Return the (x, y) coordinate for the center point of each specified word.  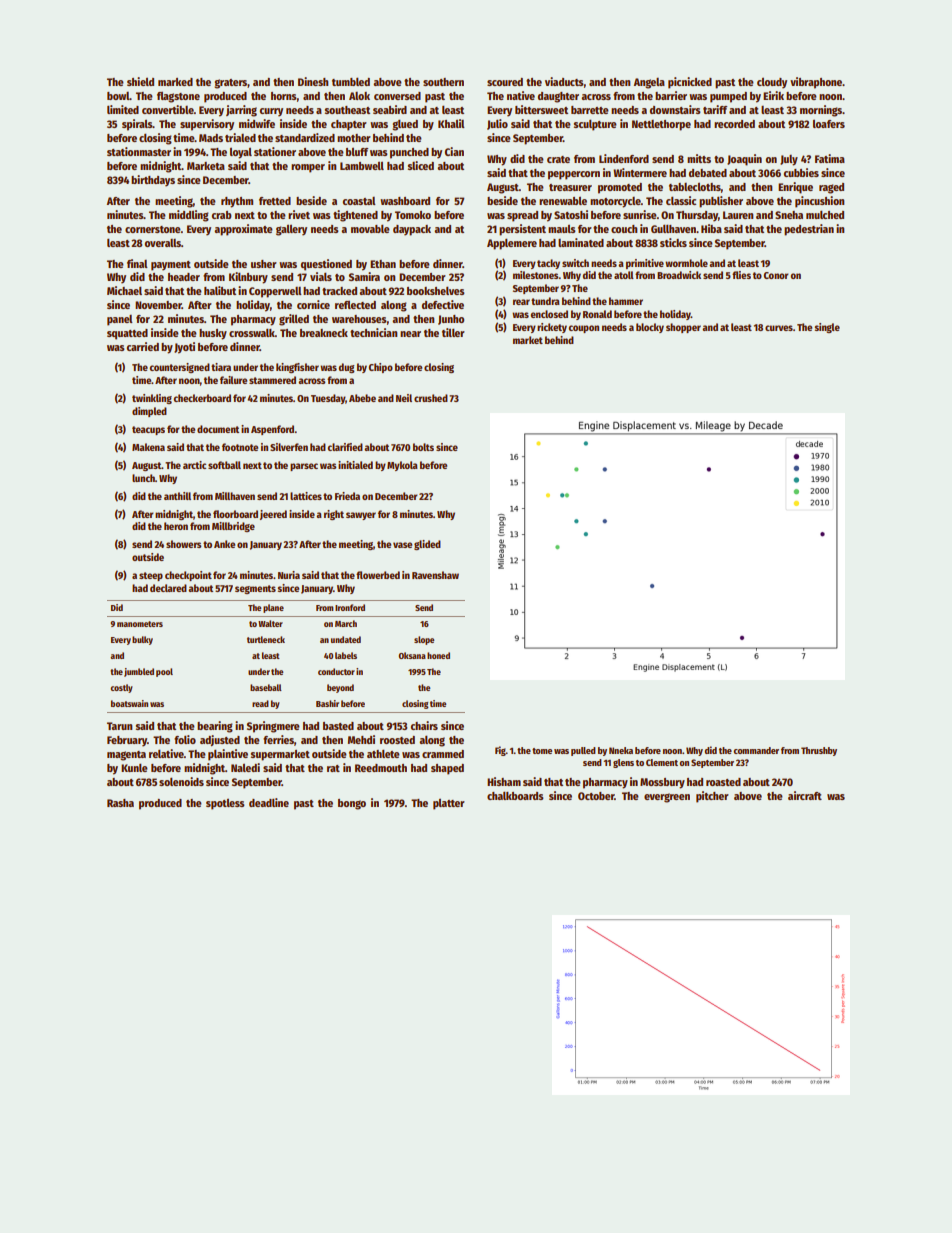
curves (779, 328)
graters (231, 84)
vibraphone (816, 83)
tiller (453, 332)
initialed (355, 465)
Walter (270, 623)
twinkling (152, 399)
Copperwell (275, 292)
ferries (278, 739)
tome (542, 751)
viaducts (564, 81)
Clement (662, 762)
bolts (423, 447)
